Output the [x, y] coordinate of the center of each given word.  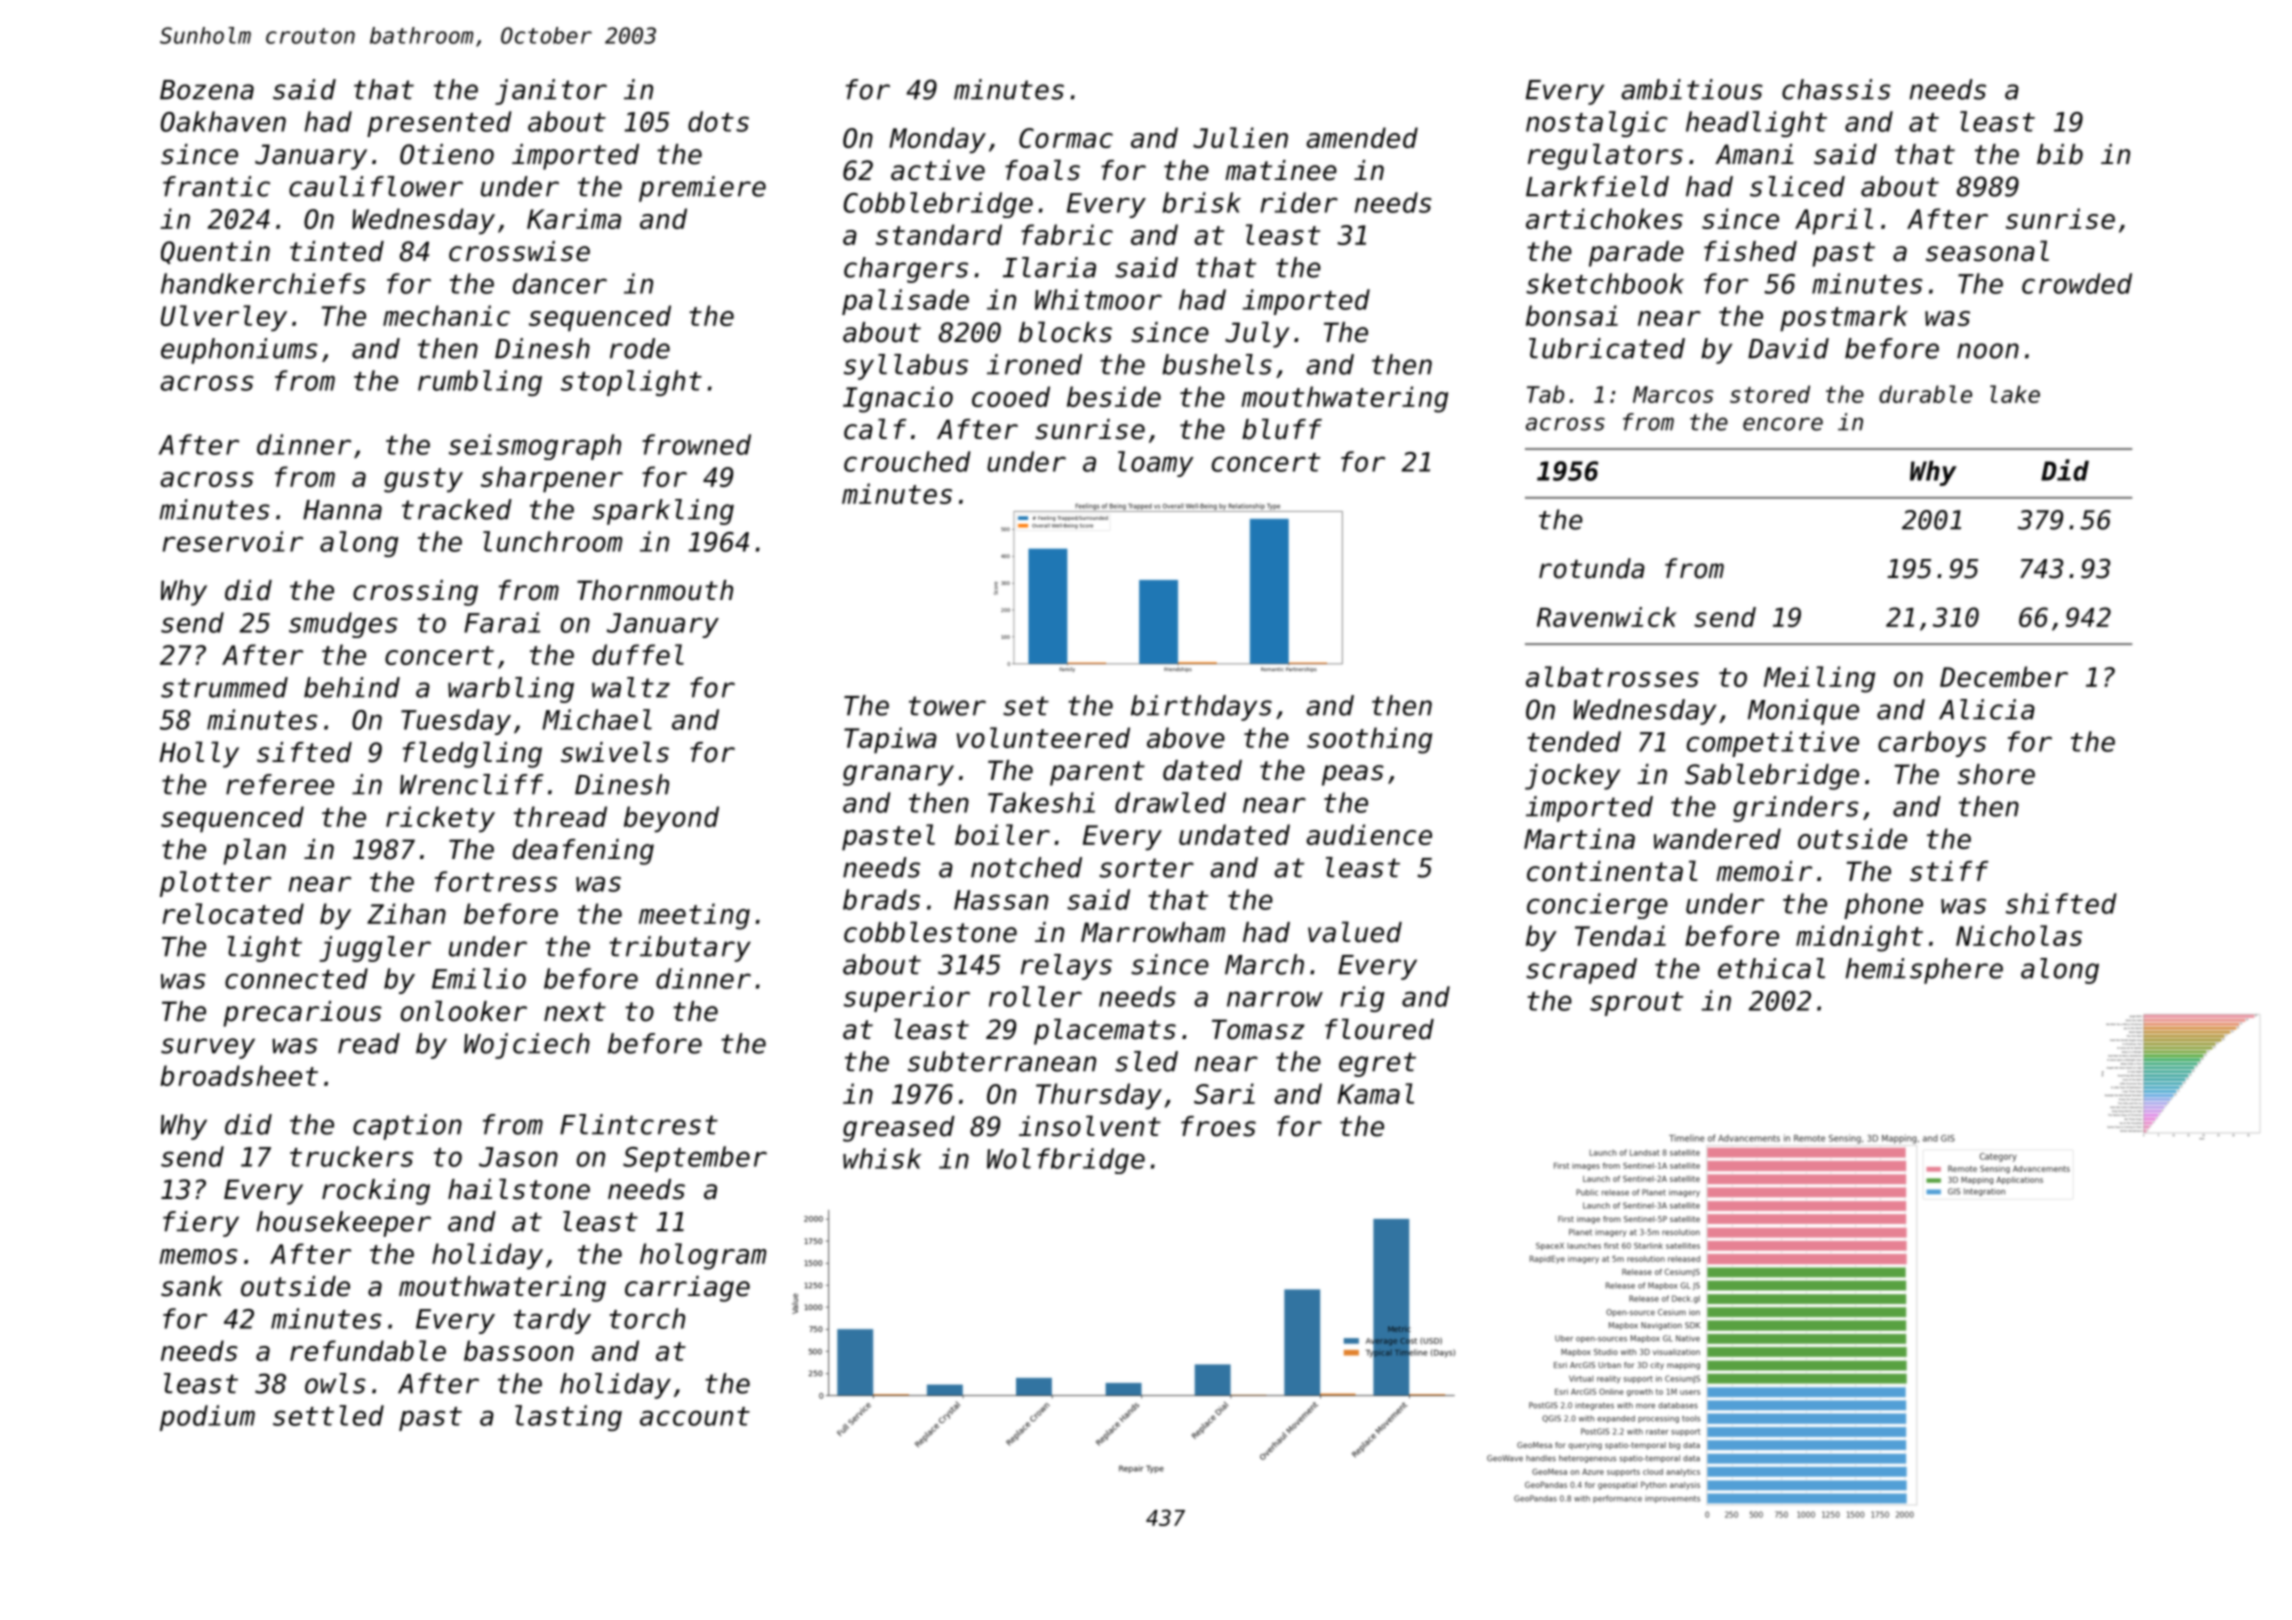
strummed [224, 687]
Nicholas [2019, 935]
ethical [1771, 968]
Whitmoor [1098, 299]
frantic [216, 186]
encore [1783, 424]
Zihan [406, 913]
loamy [1156, 464]
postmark [1844, 318]
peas [1353, 775]
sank [192, 1286]
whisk [882, 1158]
